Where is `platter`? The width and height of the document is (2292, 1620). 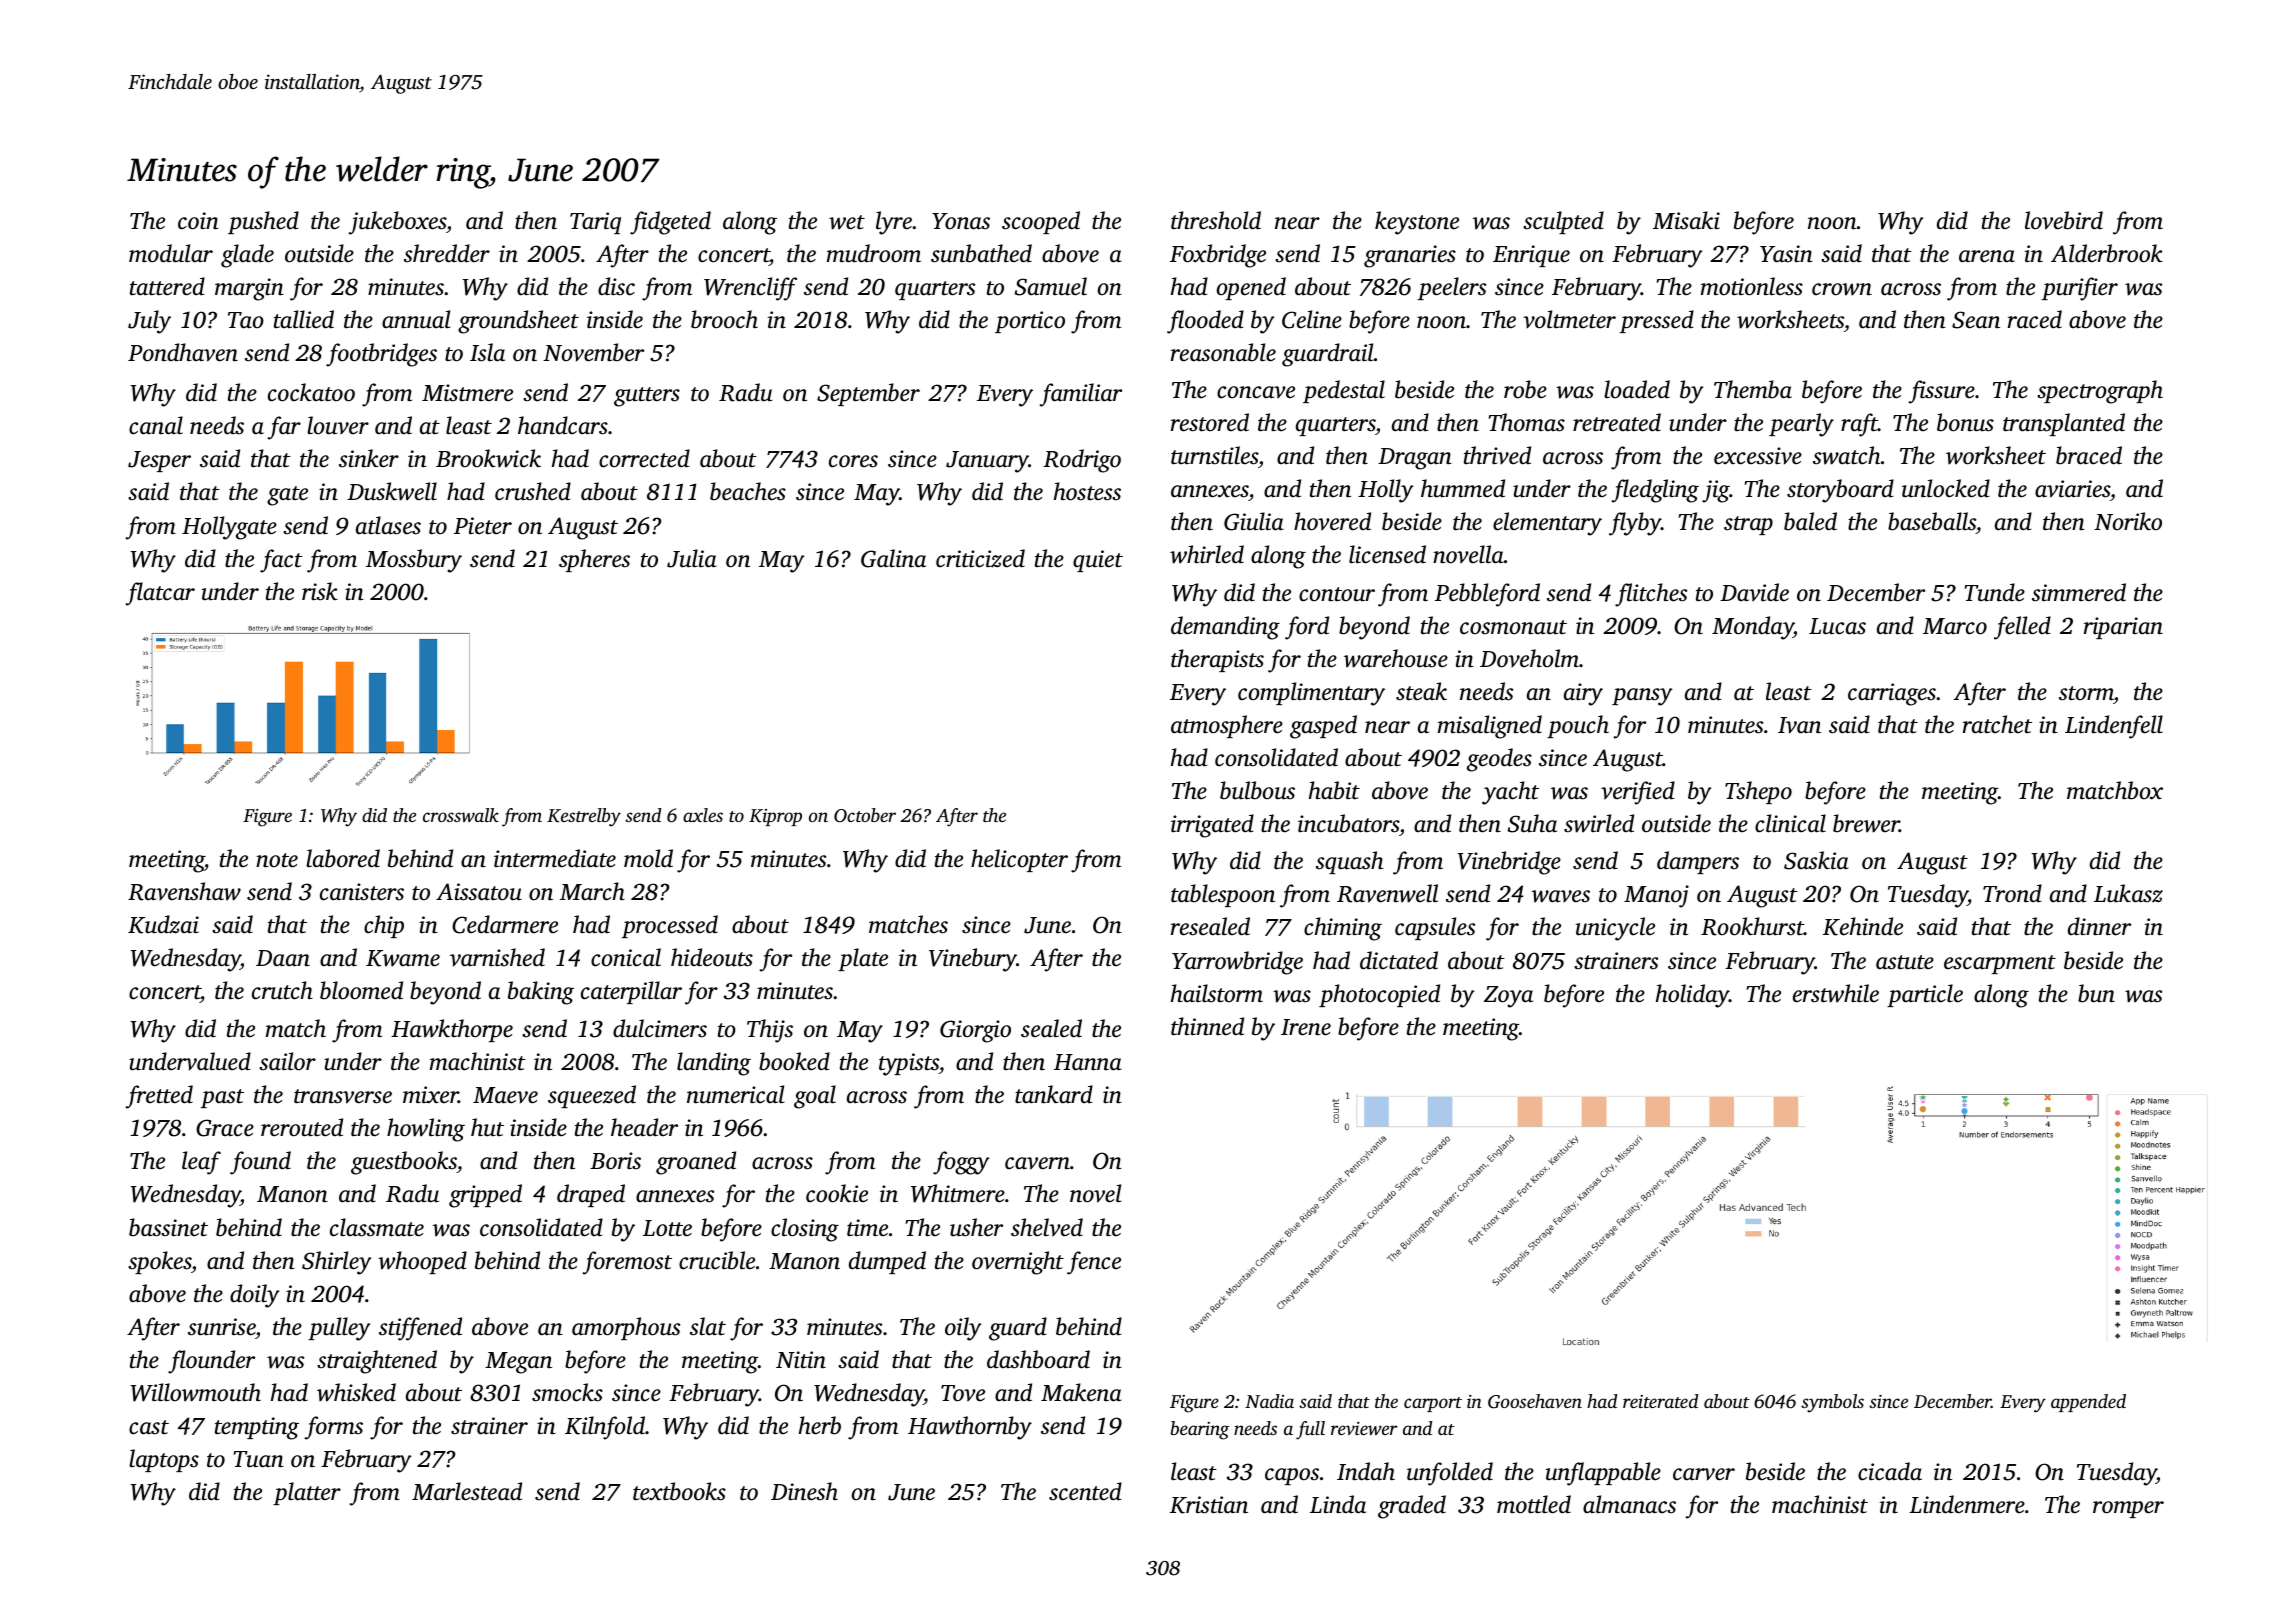
platter is located at coordinates (307, 1493).
